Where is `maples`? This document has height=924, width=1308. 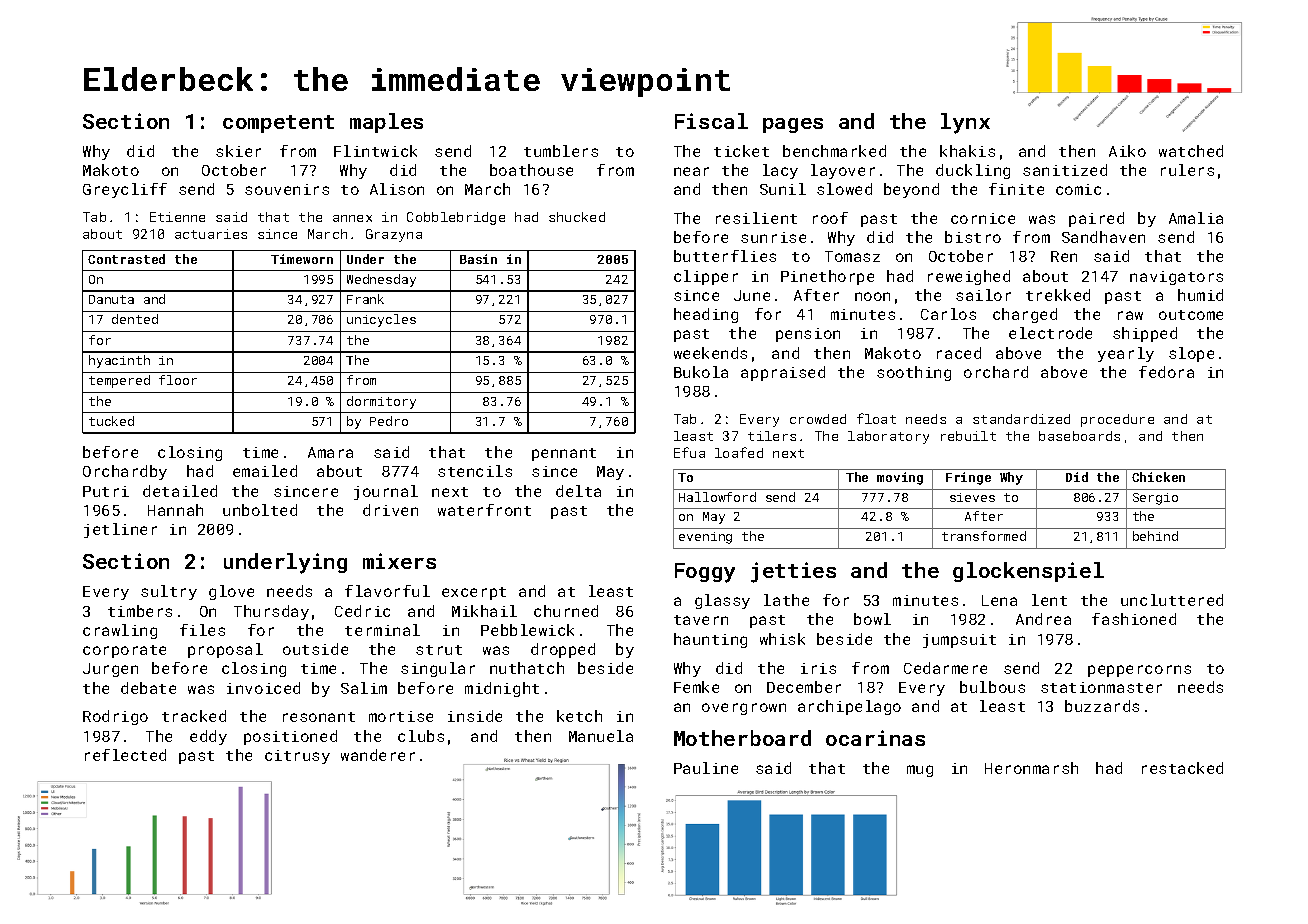 maples is located at coordinates (386, 123).
